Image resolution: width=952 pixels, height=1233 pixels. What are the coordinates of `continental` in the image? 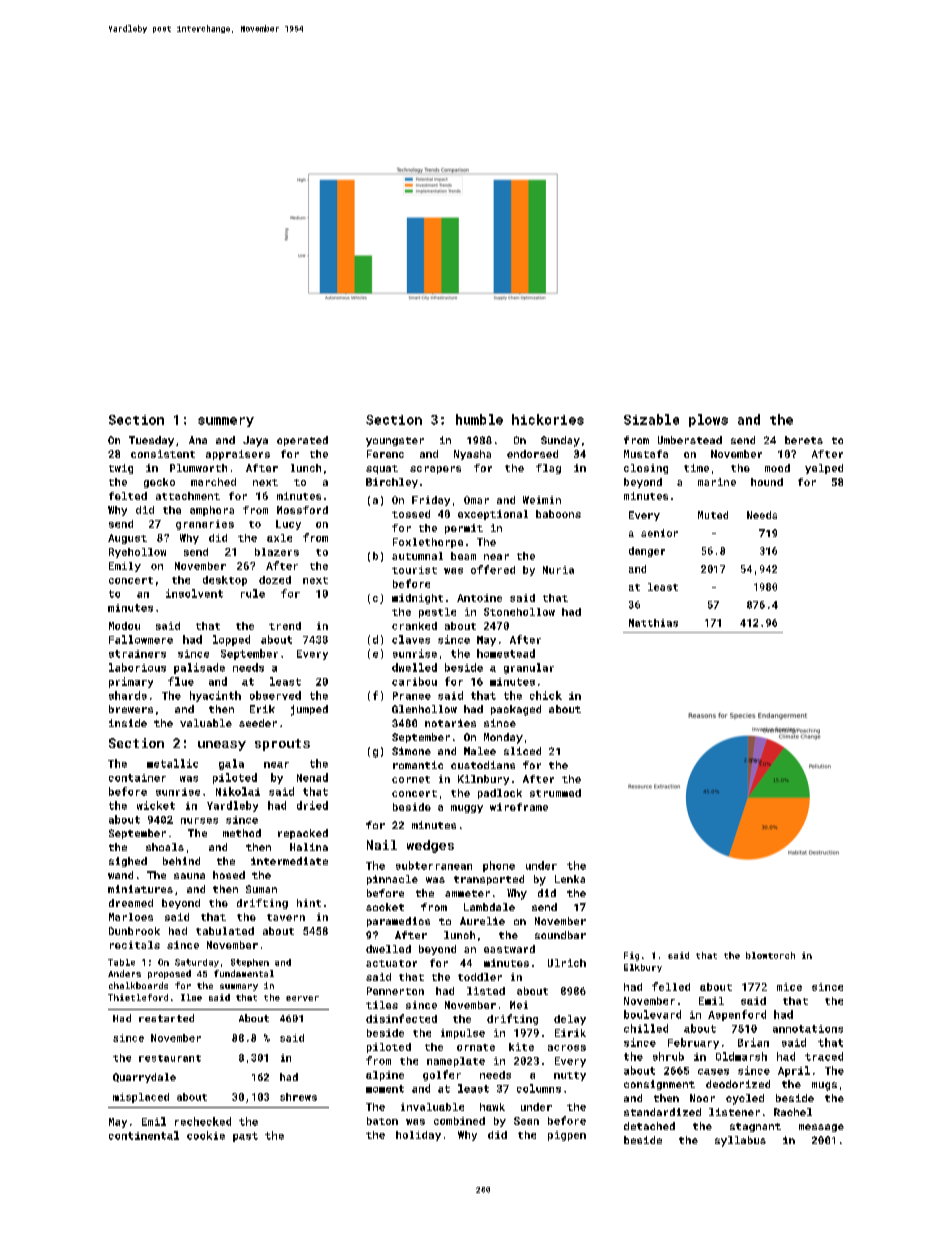 It's located at (144, 1135).
